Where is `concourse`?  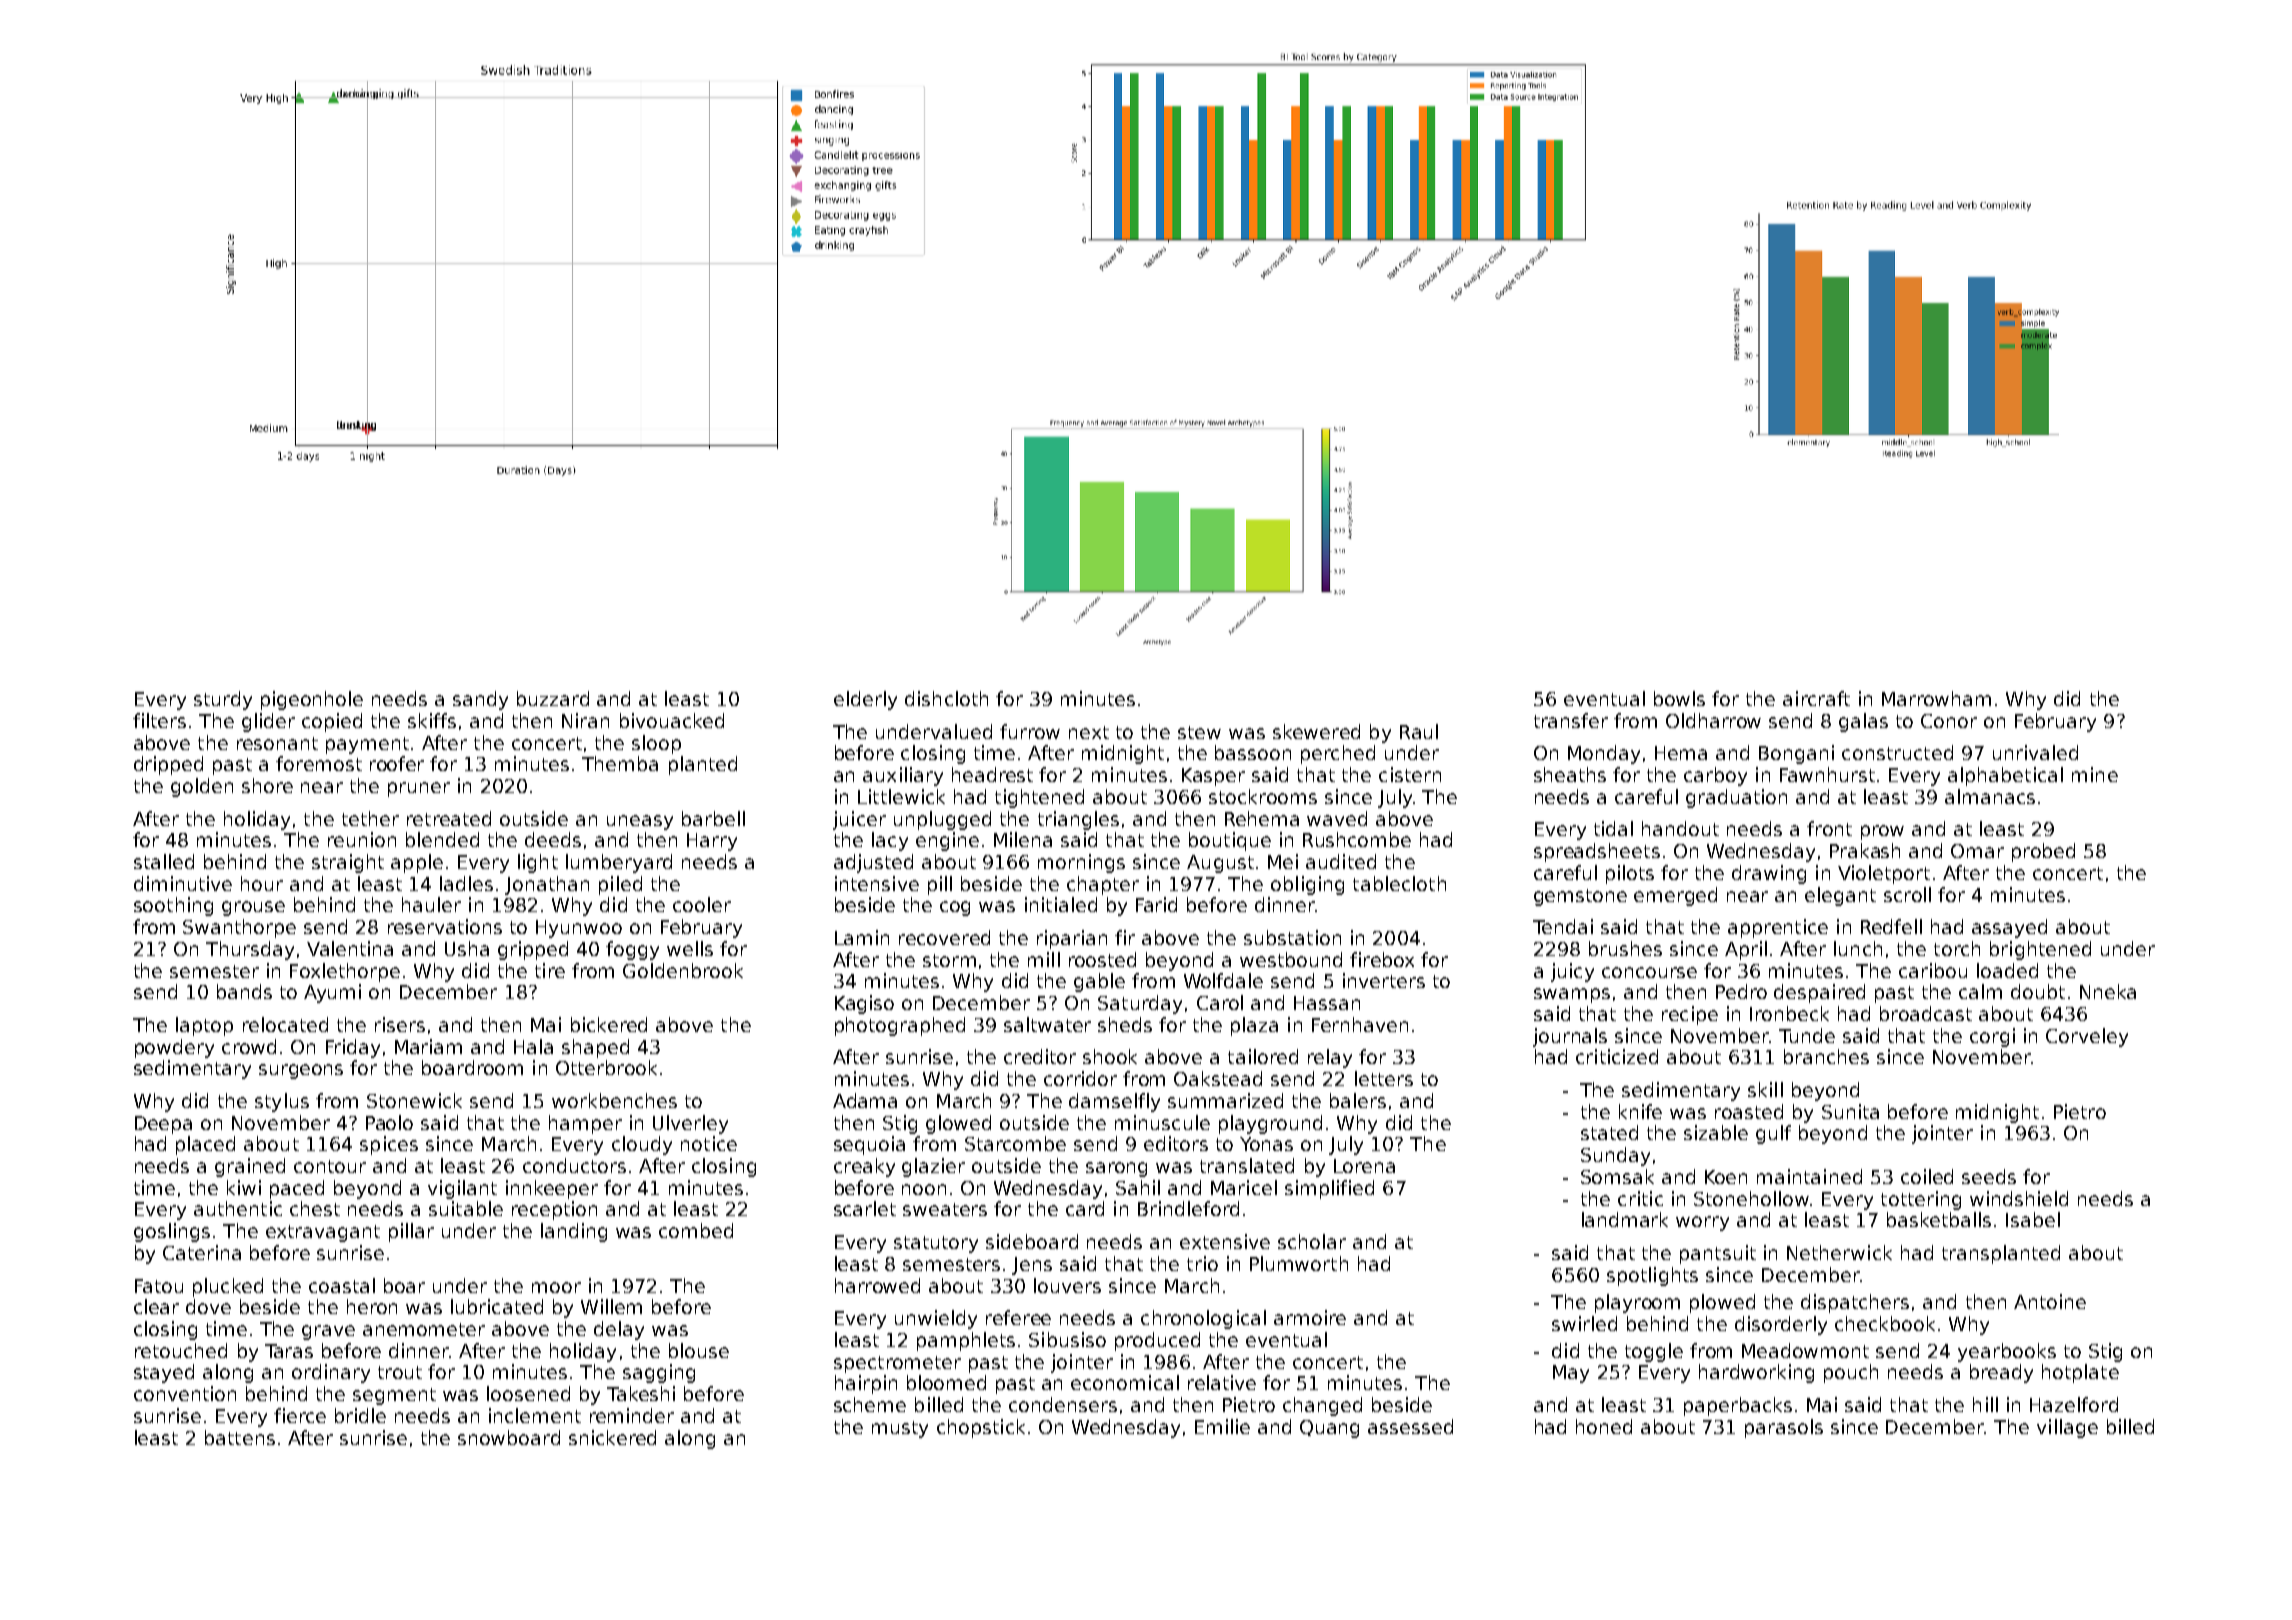
concourse is located at coordinates (1649, 972).
